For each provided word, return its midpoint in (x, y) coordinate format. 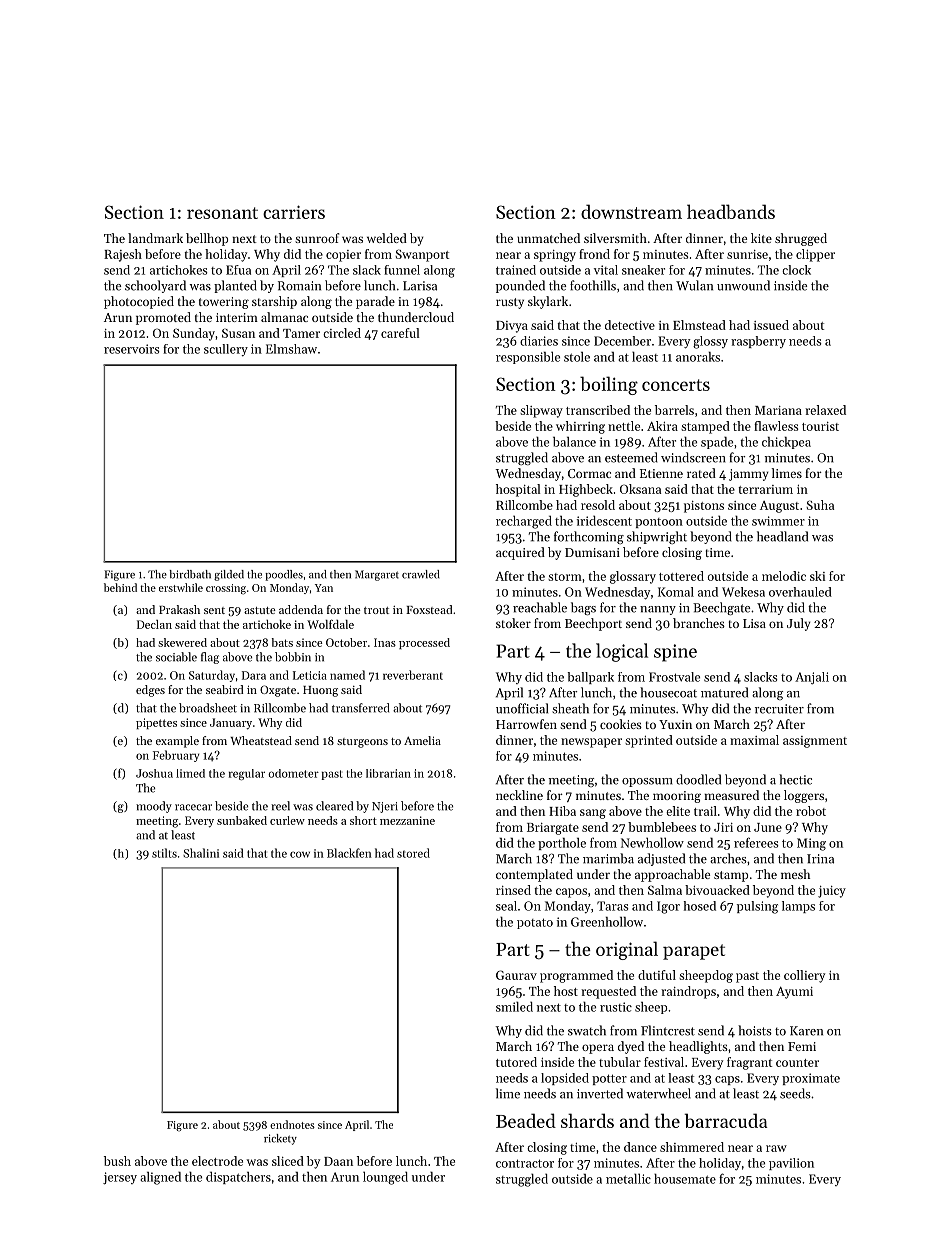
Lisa (754, 623)
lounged (385, 1178)
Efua (238, 270)
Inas (385, 642)
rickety (280, 1139)
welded (387, 238)
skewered (182, 642)
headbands (731, 211)
